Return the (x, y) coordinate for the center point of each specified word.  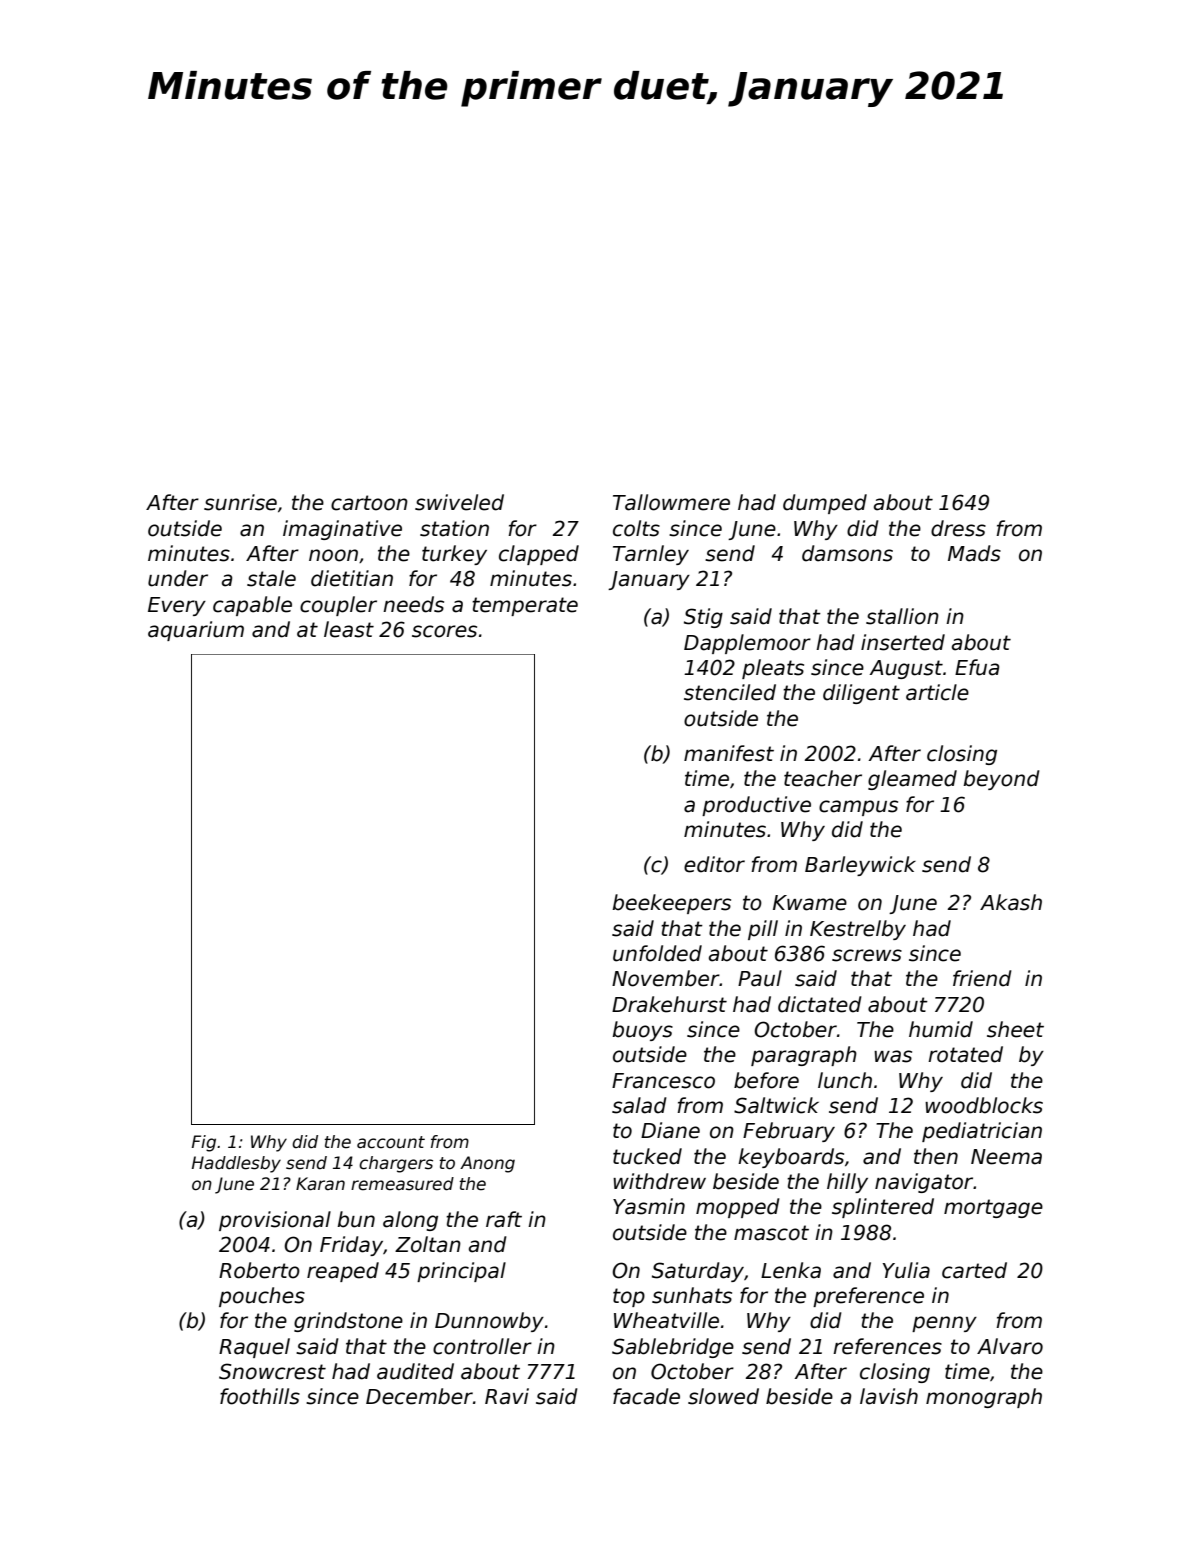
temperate (525, 606)
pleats (773, 669)
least (349, 629)
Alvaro (1010, 1346)
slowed (723, 1396)
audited (415, 1371)
